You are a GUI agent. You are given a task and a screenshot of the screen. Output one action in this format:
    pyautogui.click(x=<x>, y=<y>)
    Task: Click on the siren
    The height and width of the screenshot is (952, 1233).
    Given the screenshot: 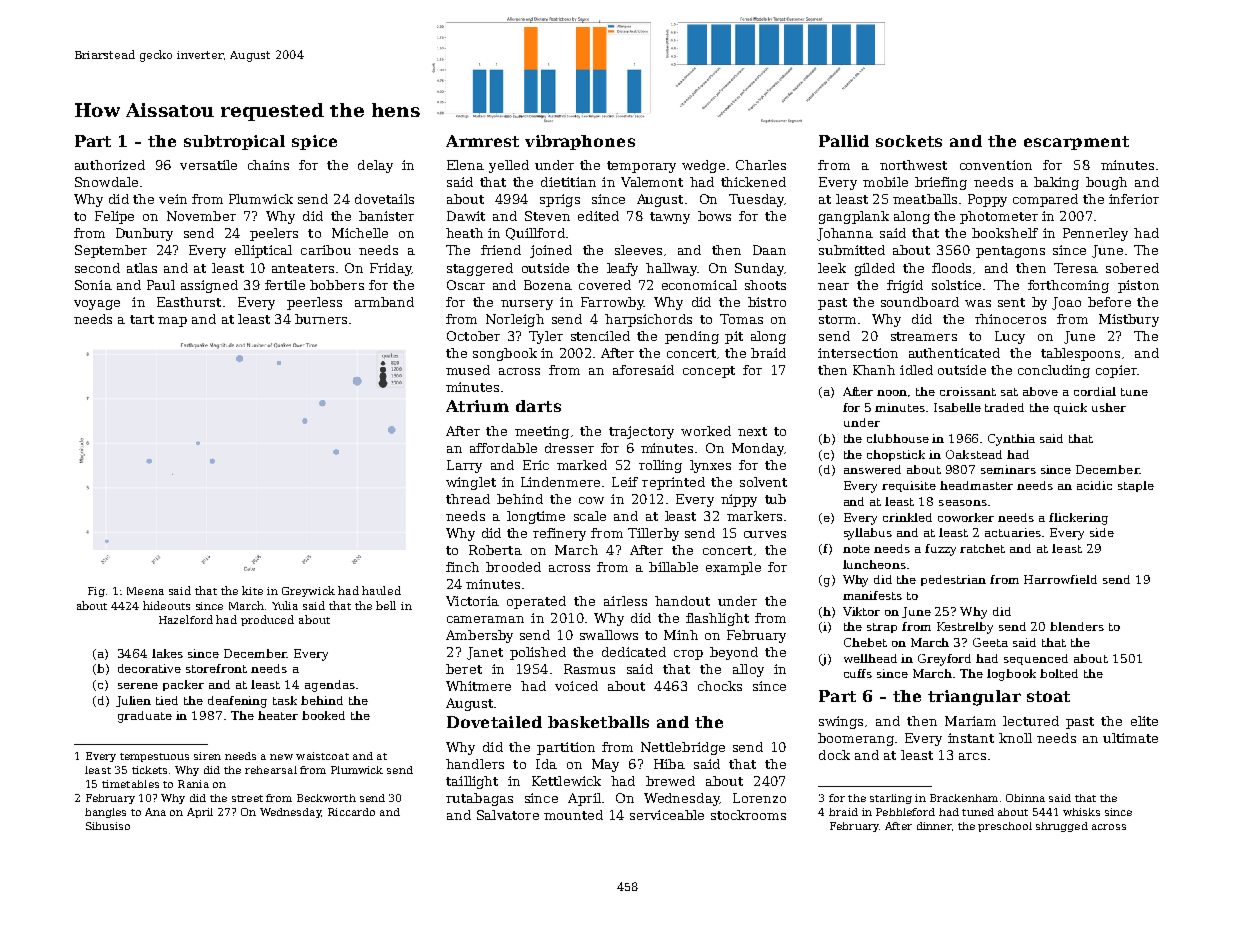 What is the action you would take?
    pyautogui.click(x=207, y=756)
